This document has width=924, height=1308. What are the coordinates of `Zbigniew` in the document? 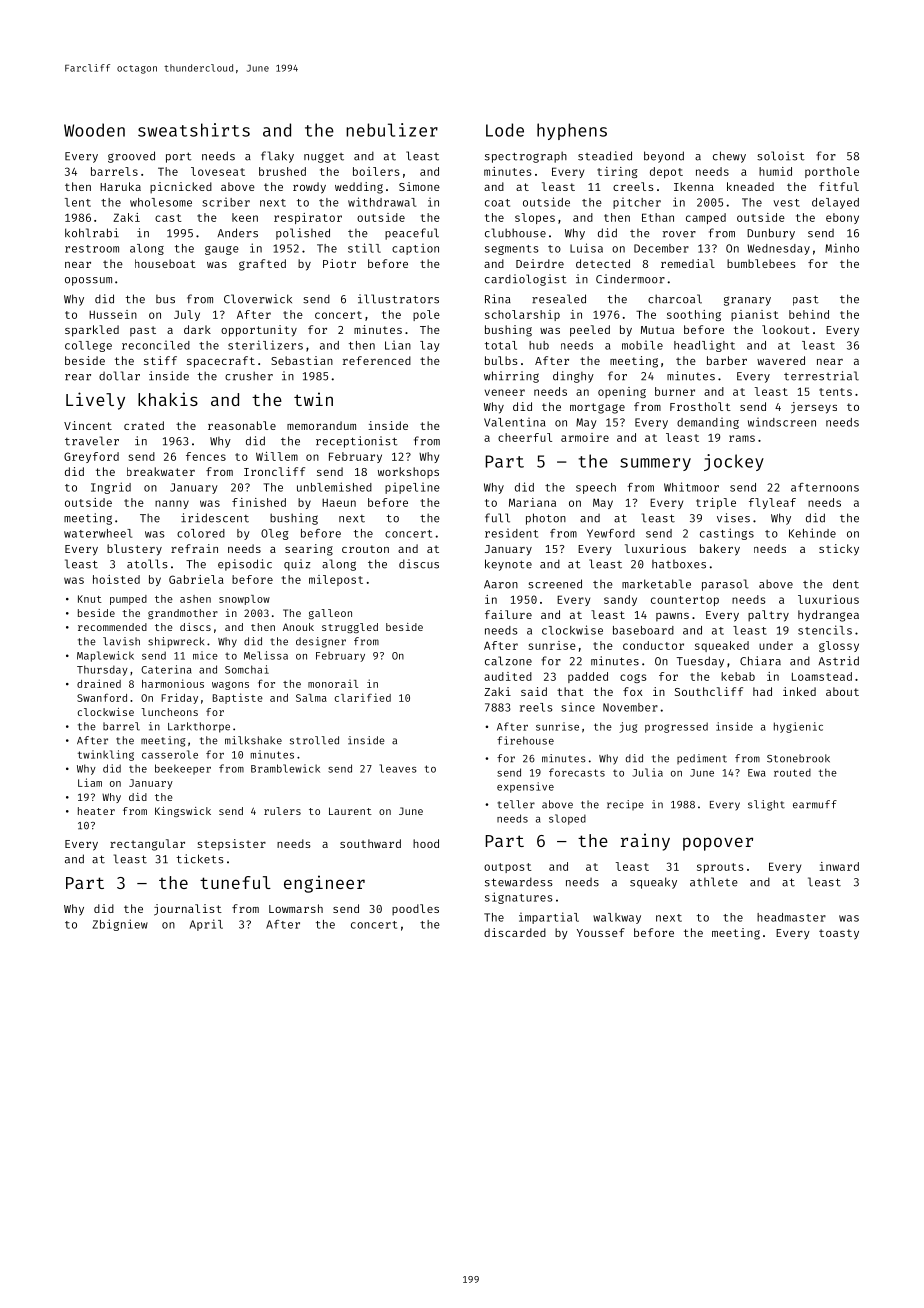 It's located at (120, 925).
